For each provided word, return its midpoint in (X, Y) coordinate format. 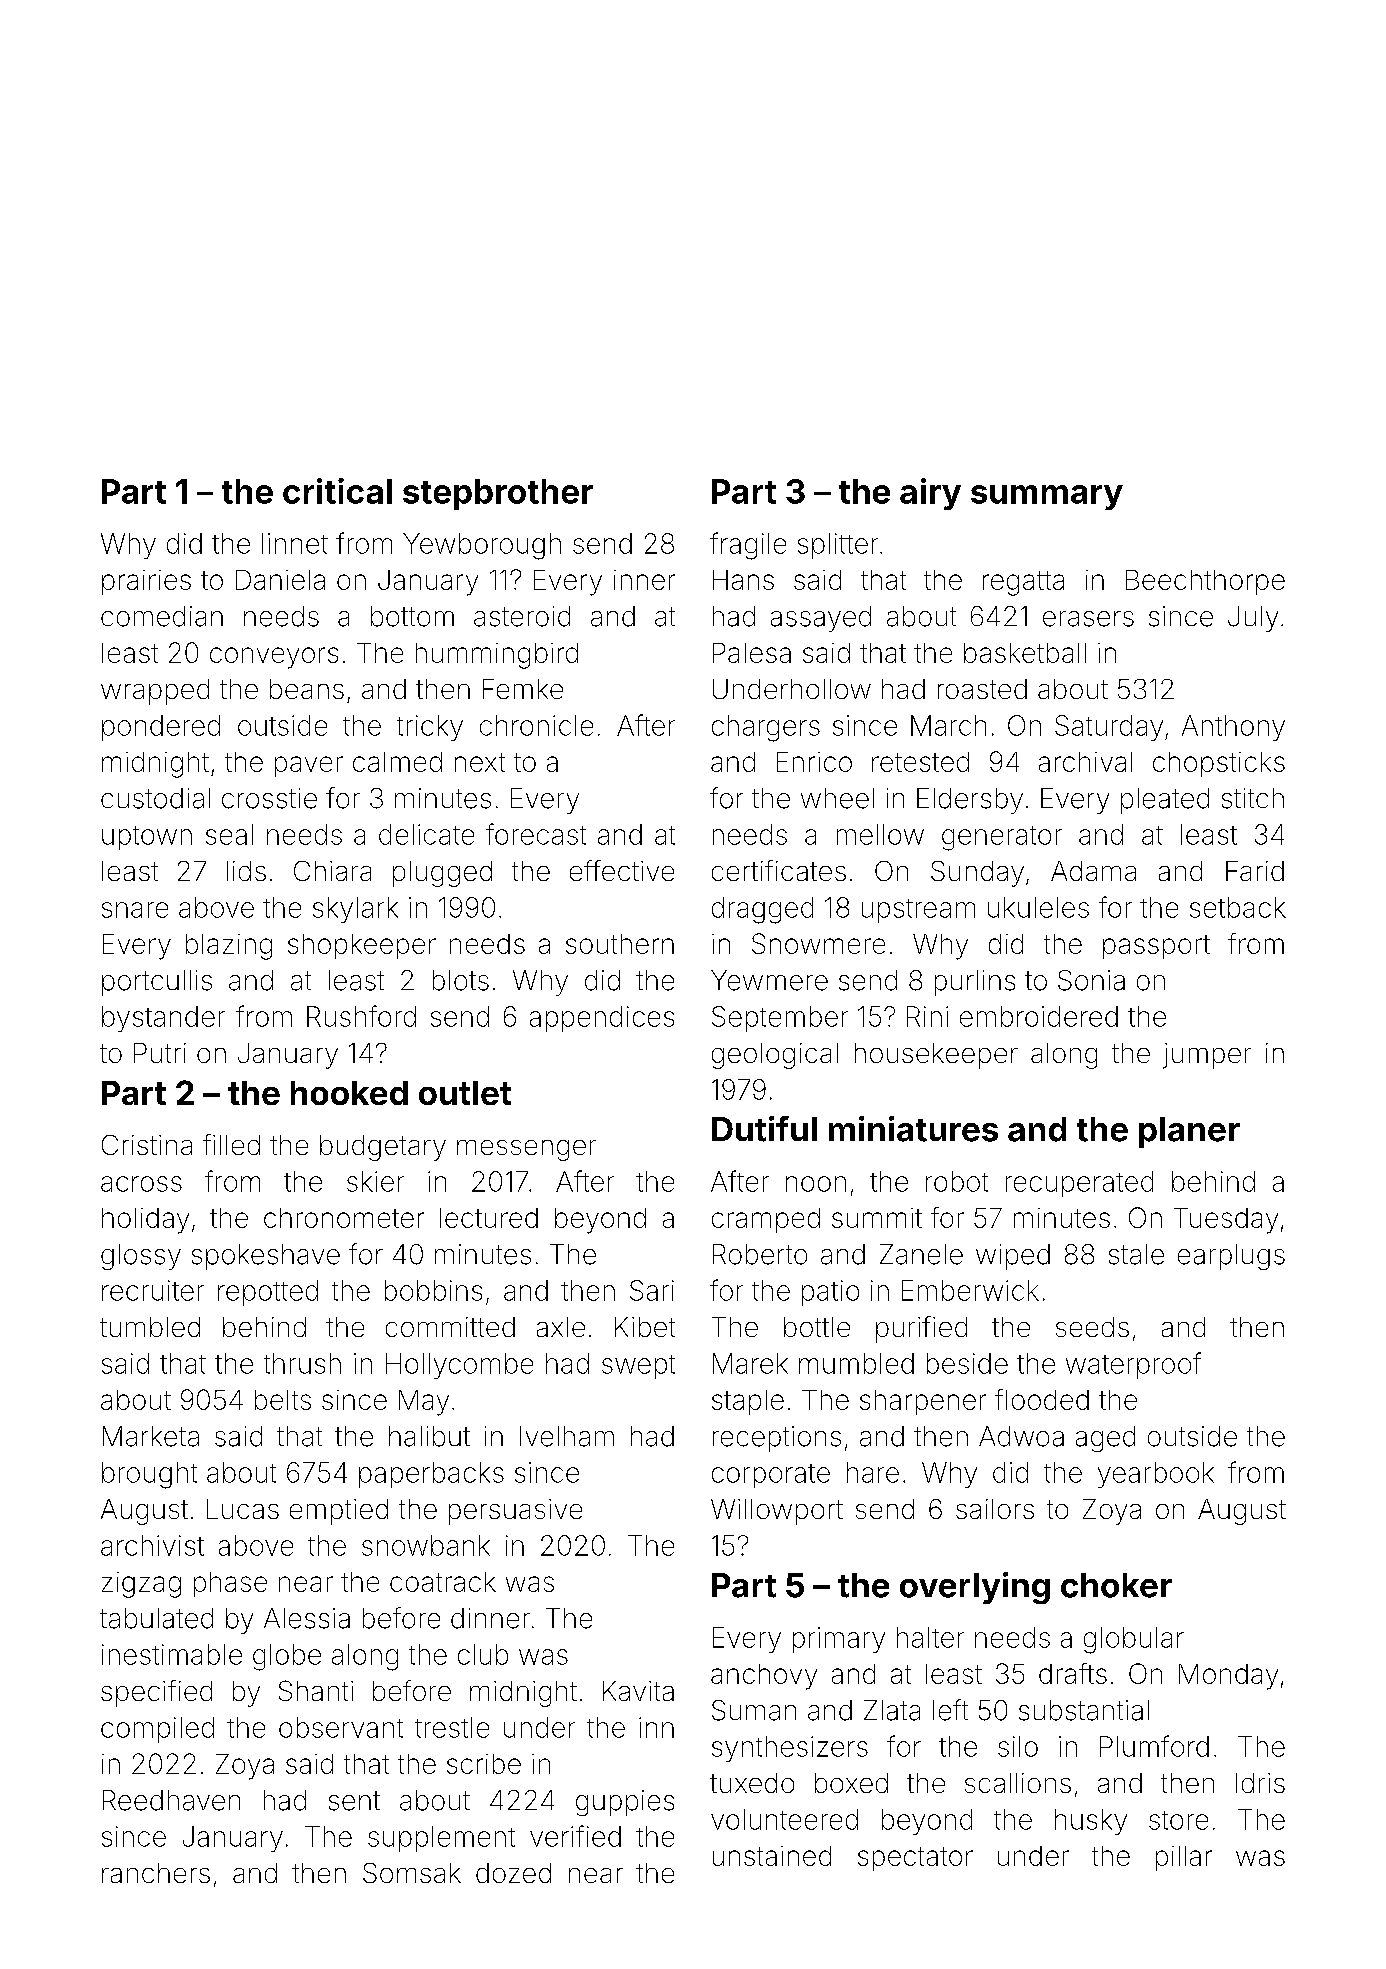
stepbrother (498, 494)
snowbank (426, 1545)
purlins (975, 983)
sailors (995, 1509)
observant (341, 1727)
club (483, 1654)
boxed (851, 1783)
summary (1047, 497)
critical (337, 491)
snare (135, 910)
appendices (602, 1019)
